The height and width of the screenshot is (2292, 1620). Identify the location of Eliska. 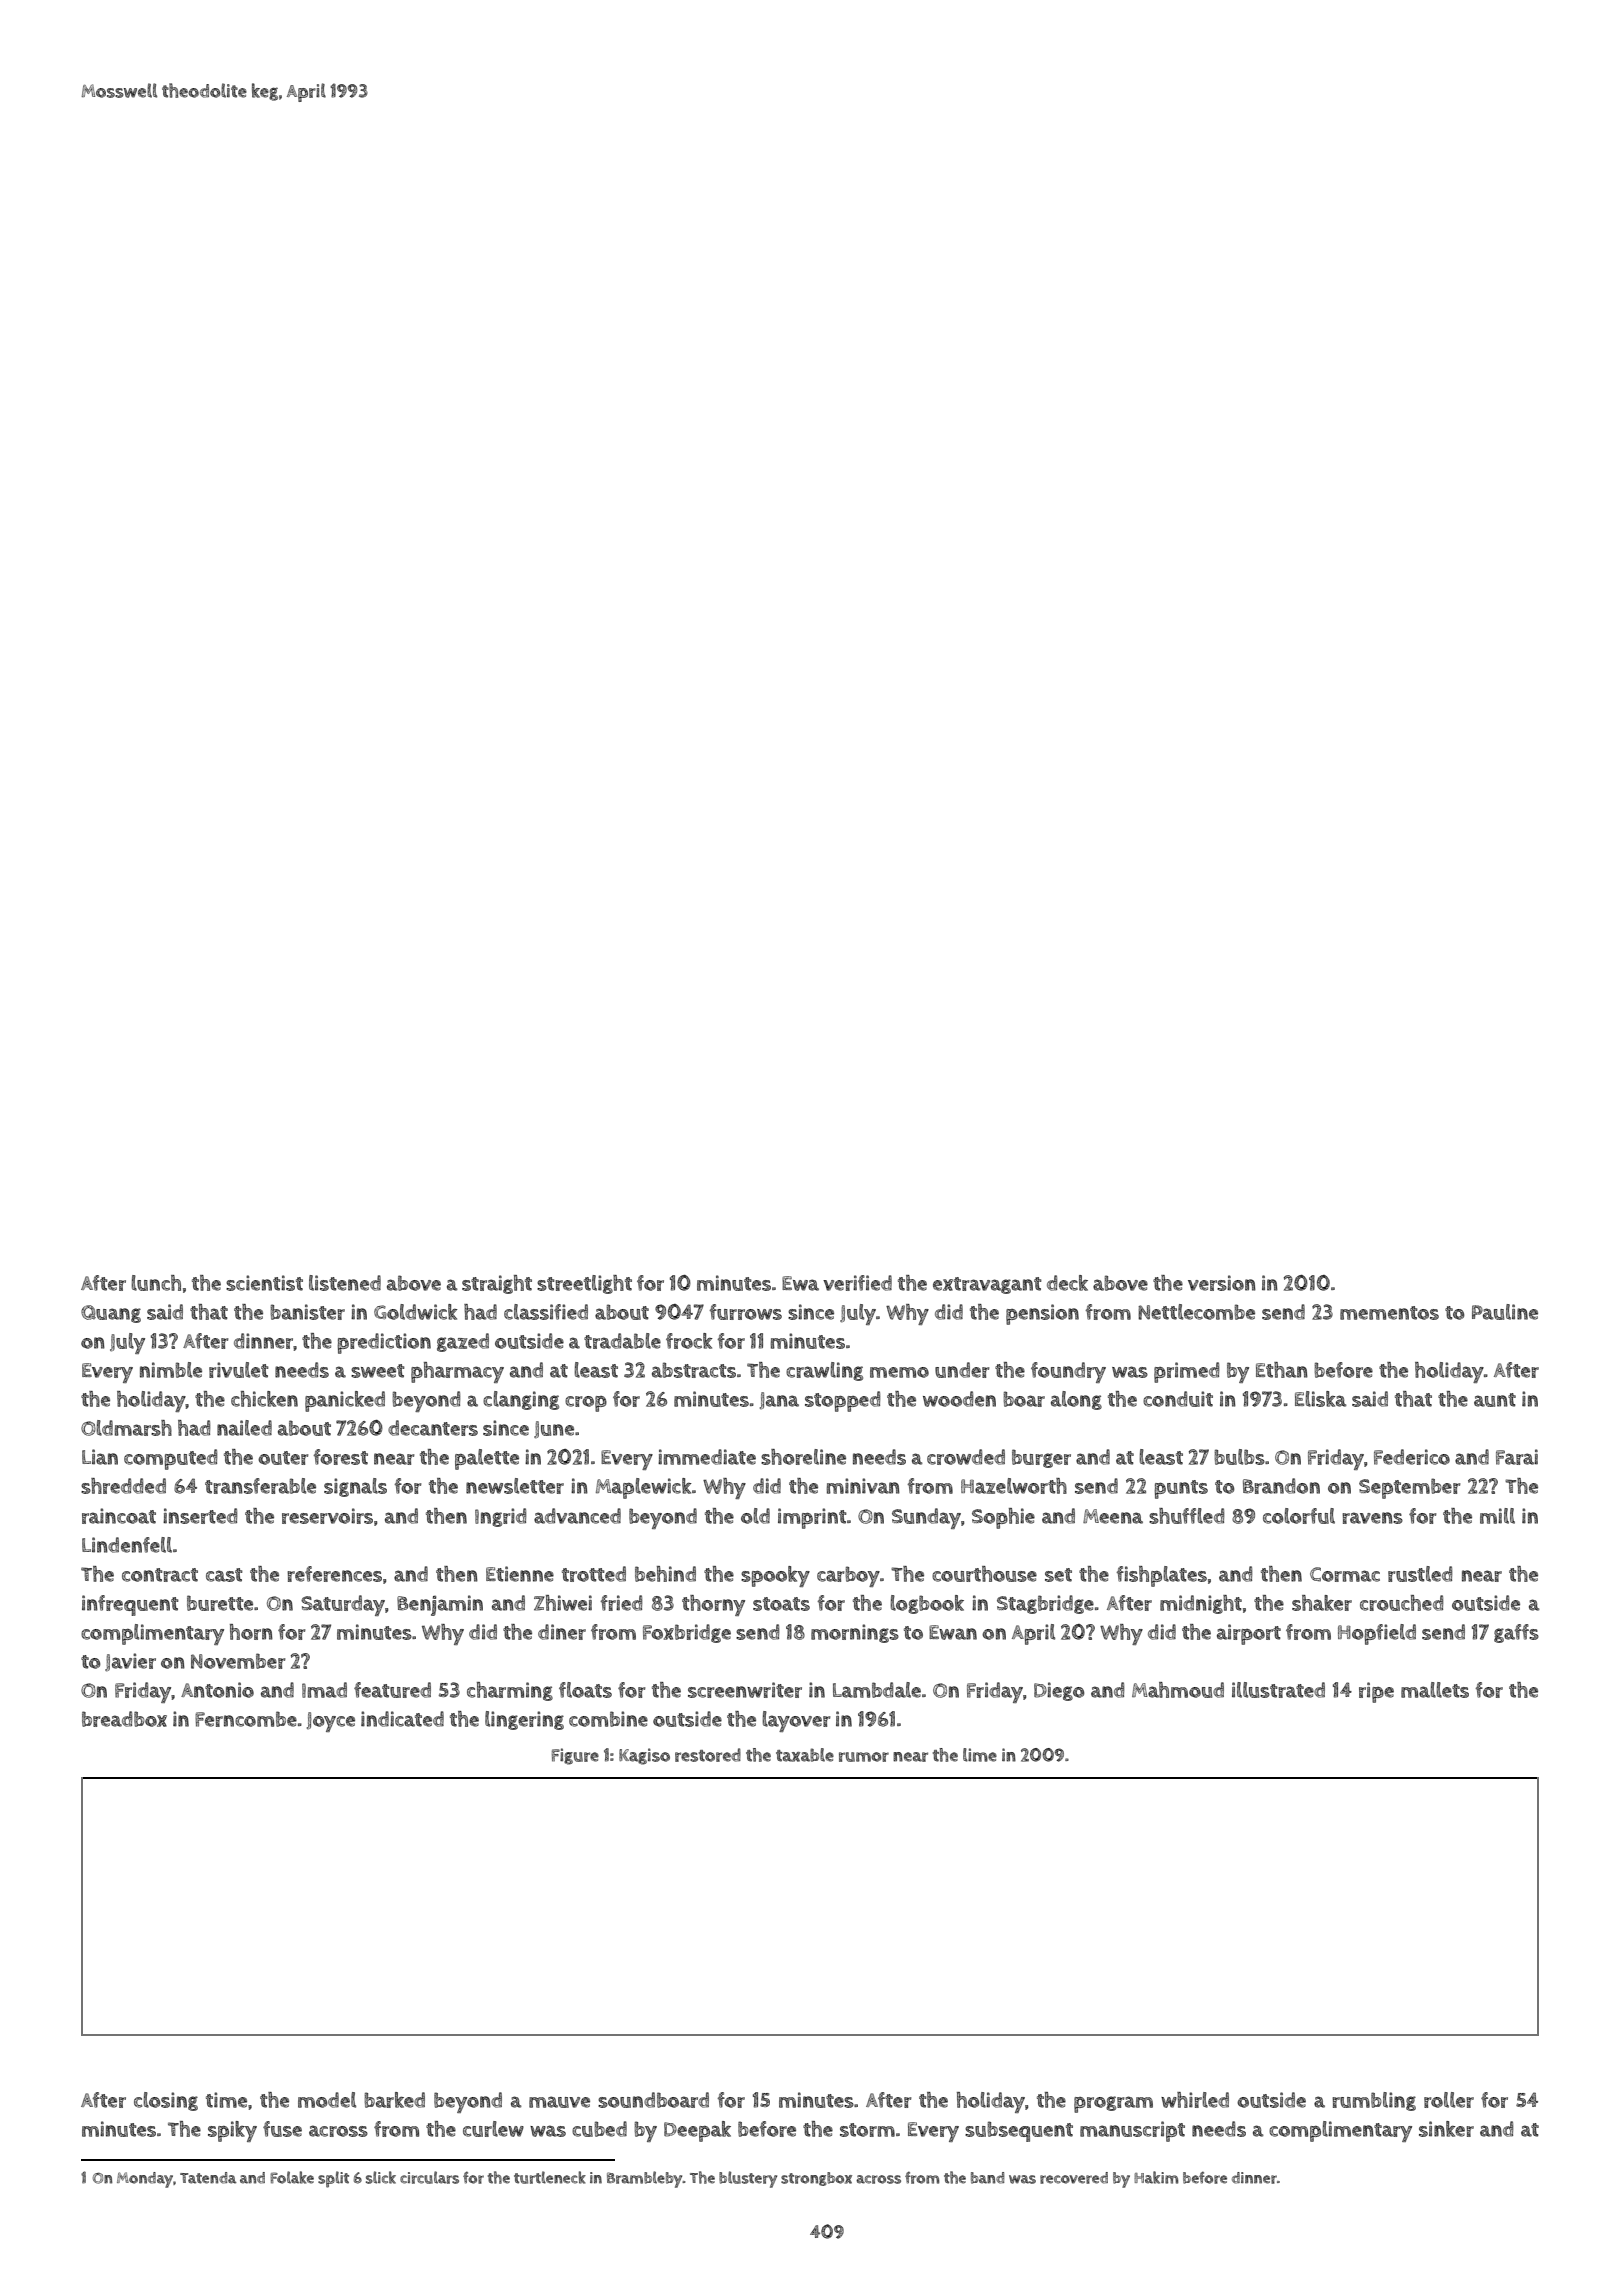
(1321, 1399).
